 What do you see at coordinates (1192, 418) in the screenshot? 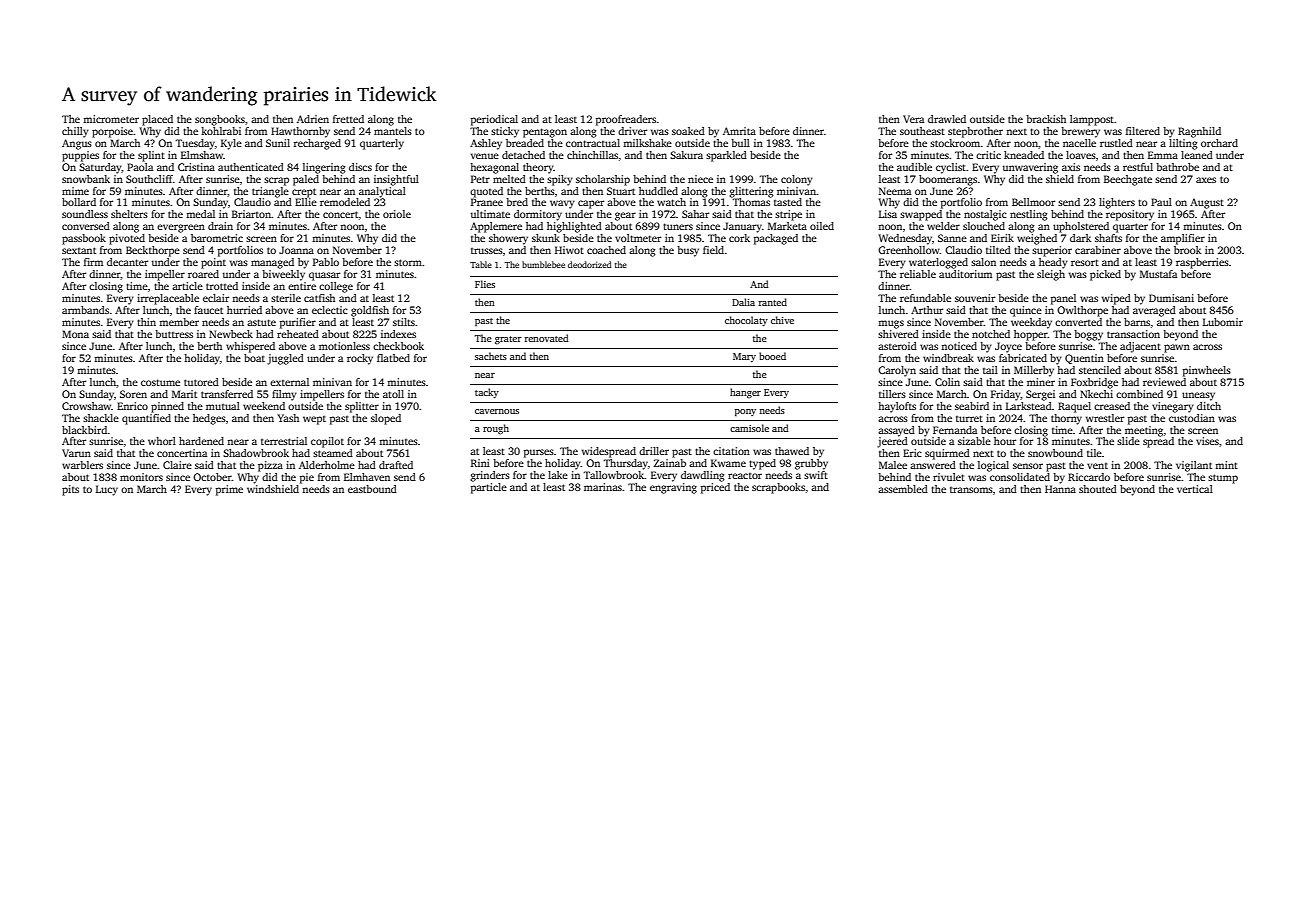
I see `custodian` at bounding box center [1192, 418].
